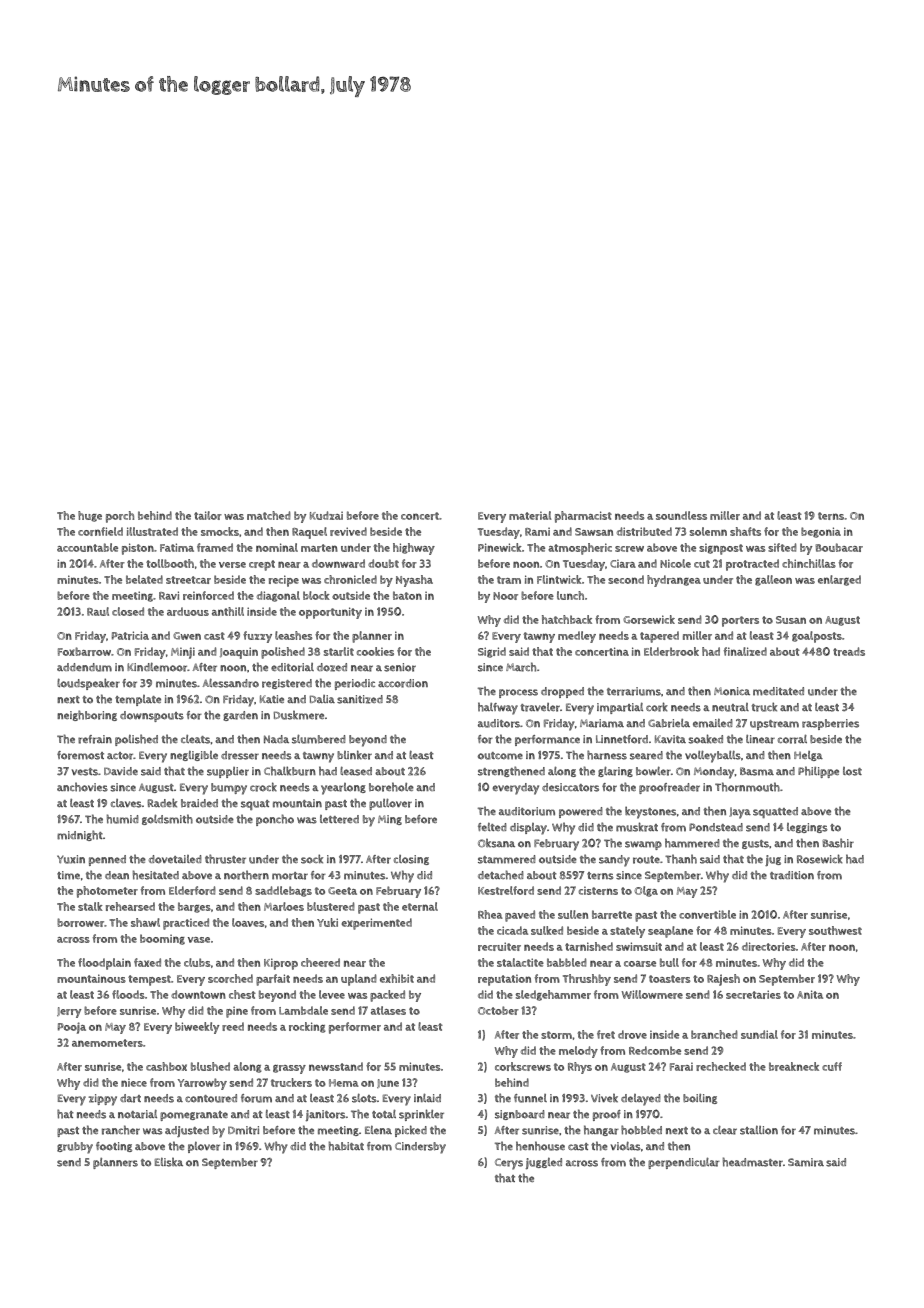 The height and width of the page is (1308, 924). Describe the element at coordinates (681, 515) in the page. I see `soundless` at that location.
